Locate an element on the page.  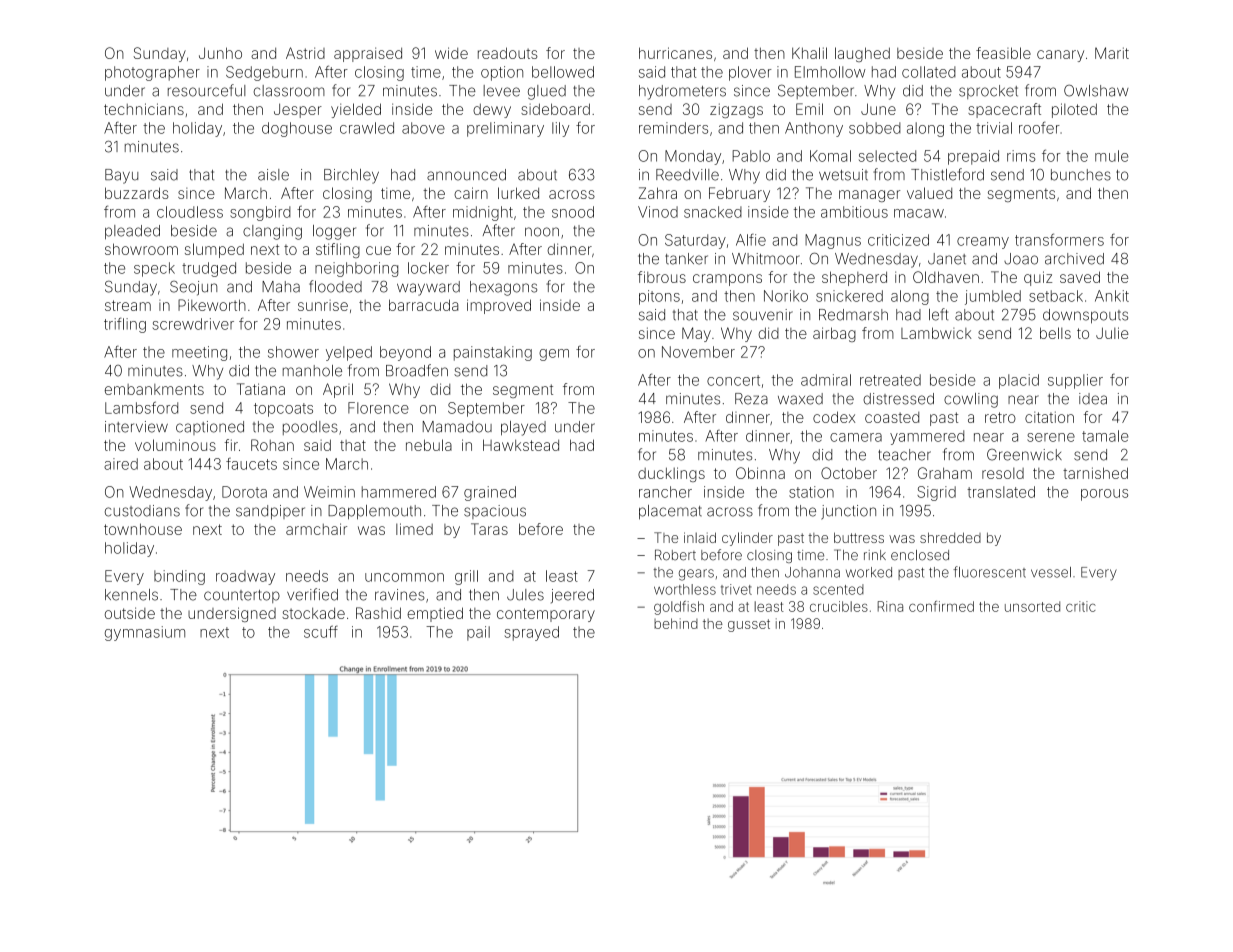
technicians is located at coordinates (144, 109).
